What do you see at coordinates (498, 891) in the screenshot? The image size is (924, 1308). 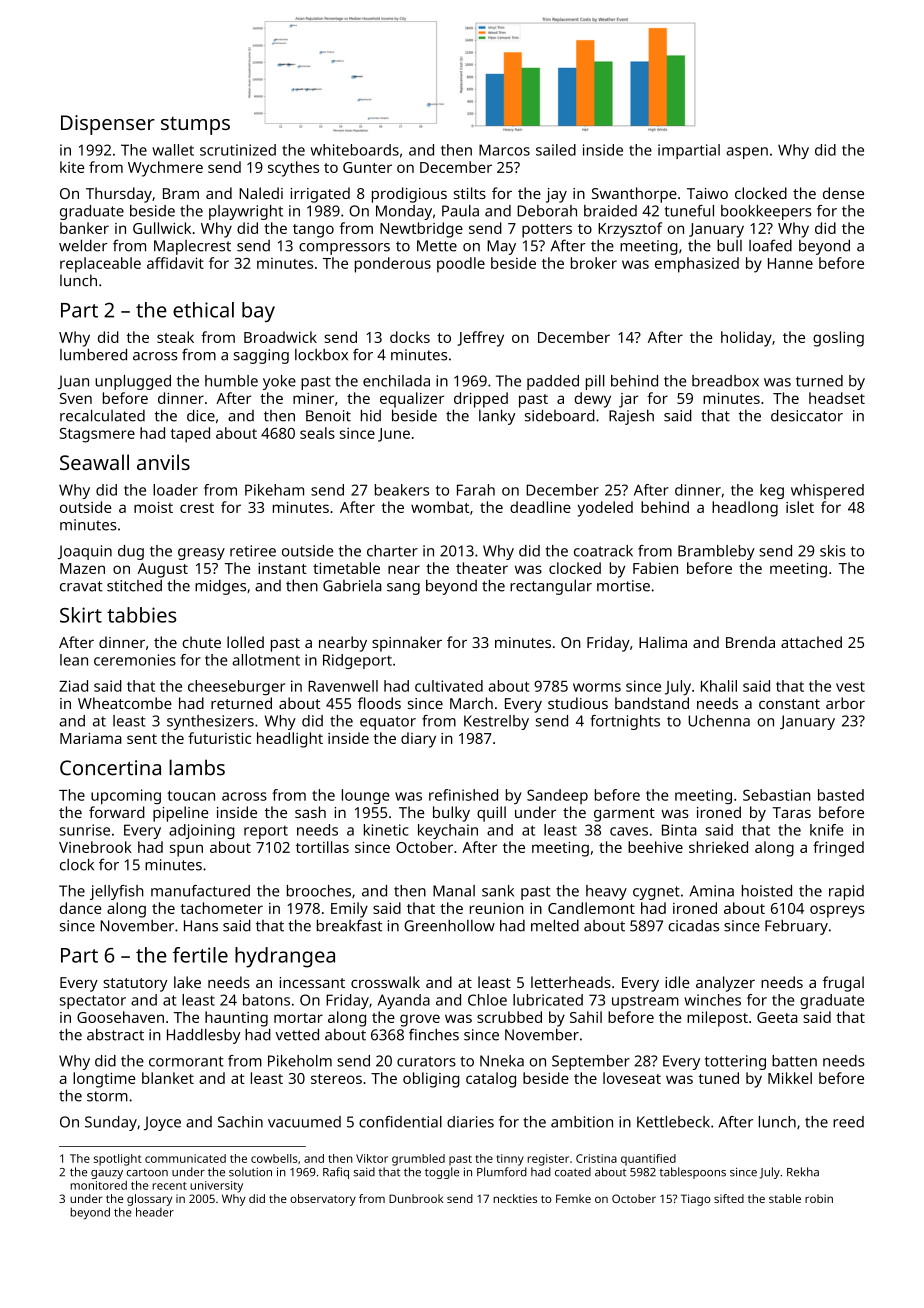 I see `sank` at bounding box center [498, 891].
